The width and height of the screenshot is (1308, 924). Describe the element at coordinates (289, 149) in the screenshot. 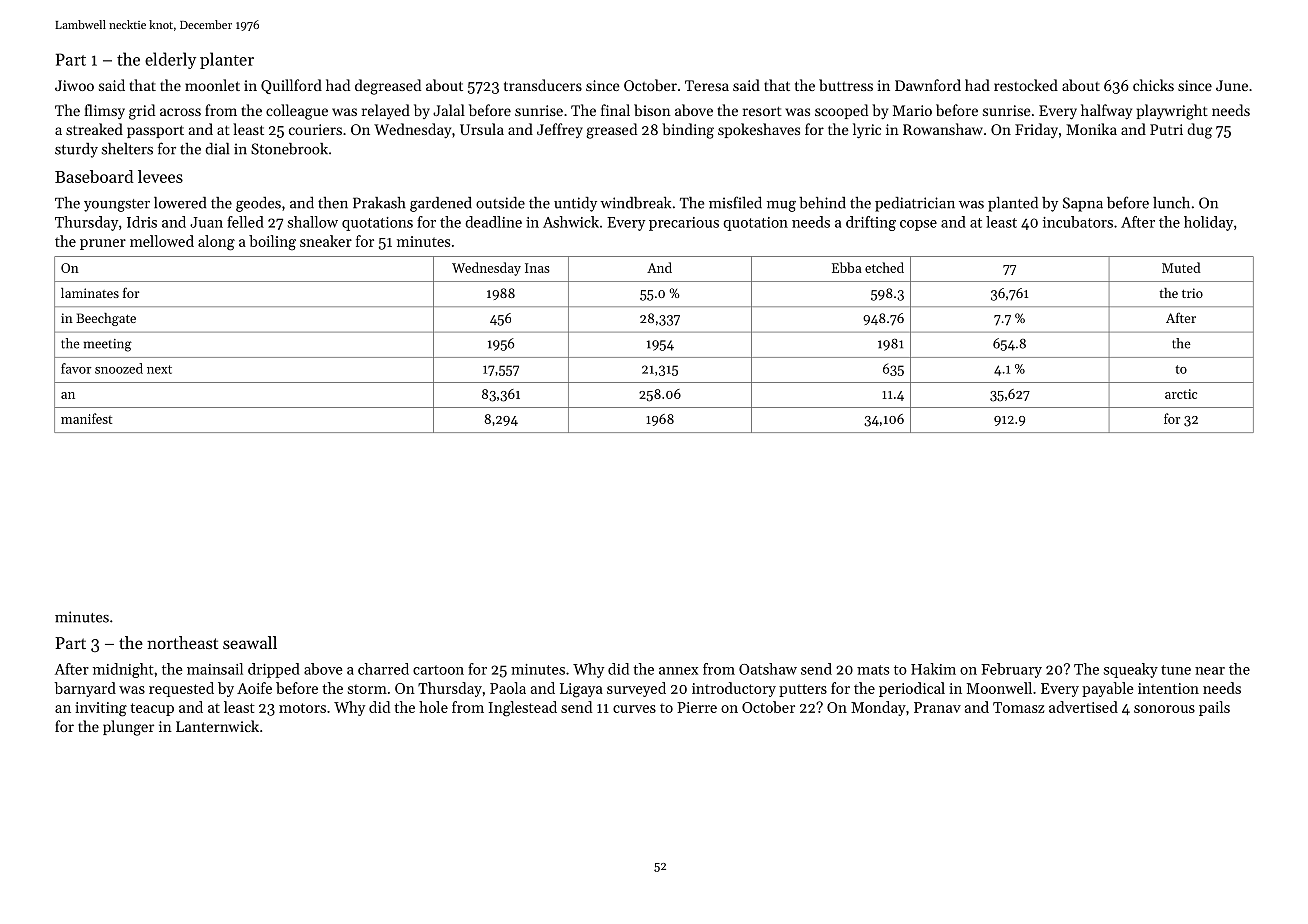

I see `Stonebrook` at that location.
